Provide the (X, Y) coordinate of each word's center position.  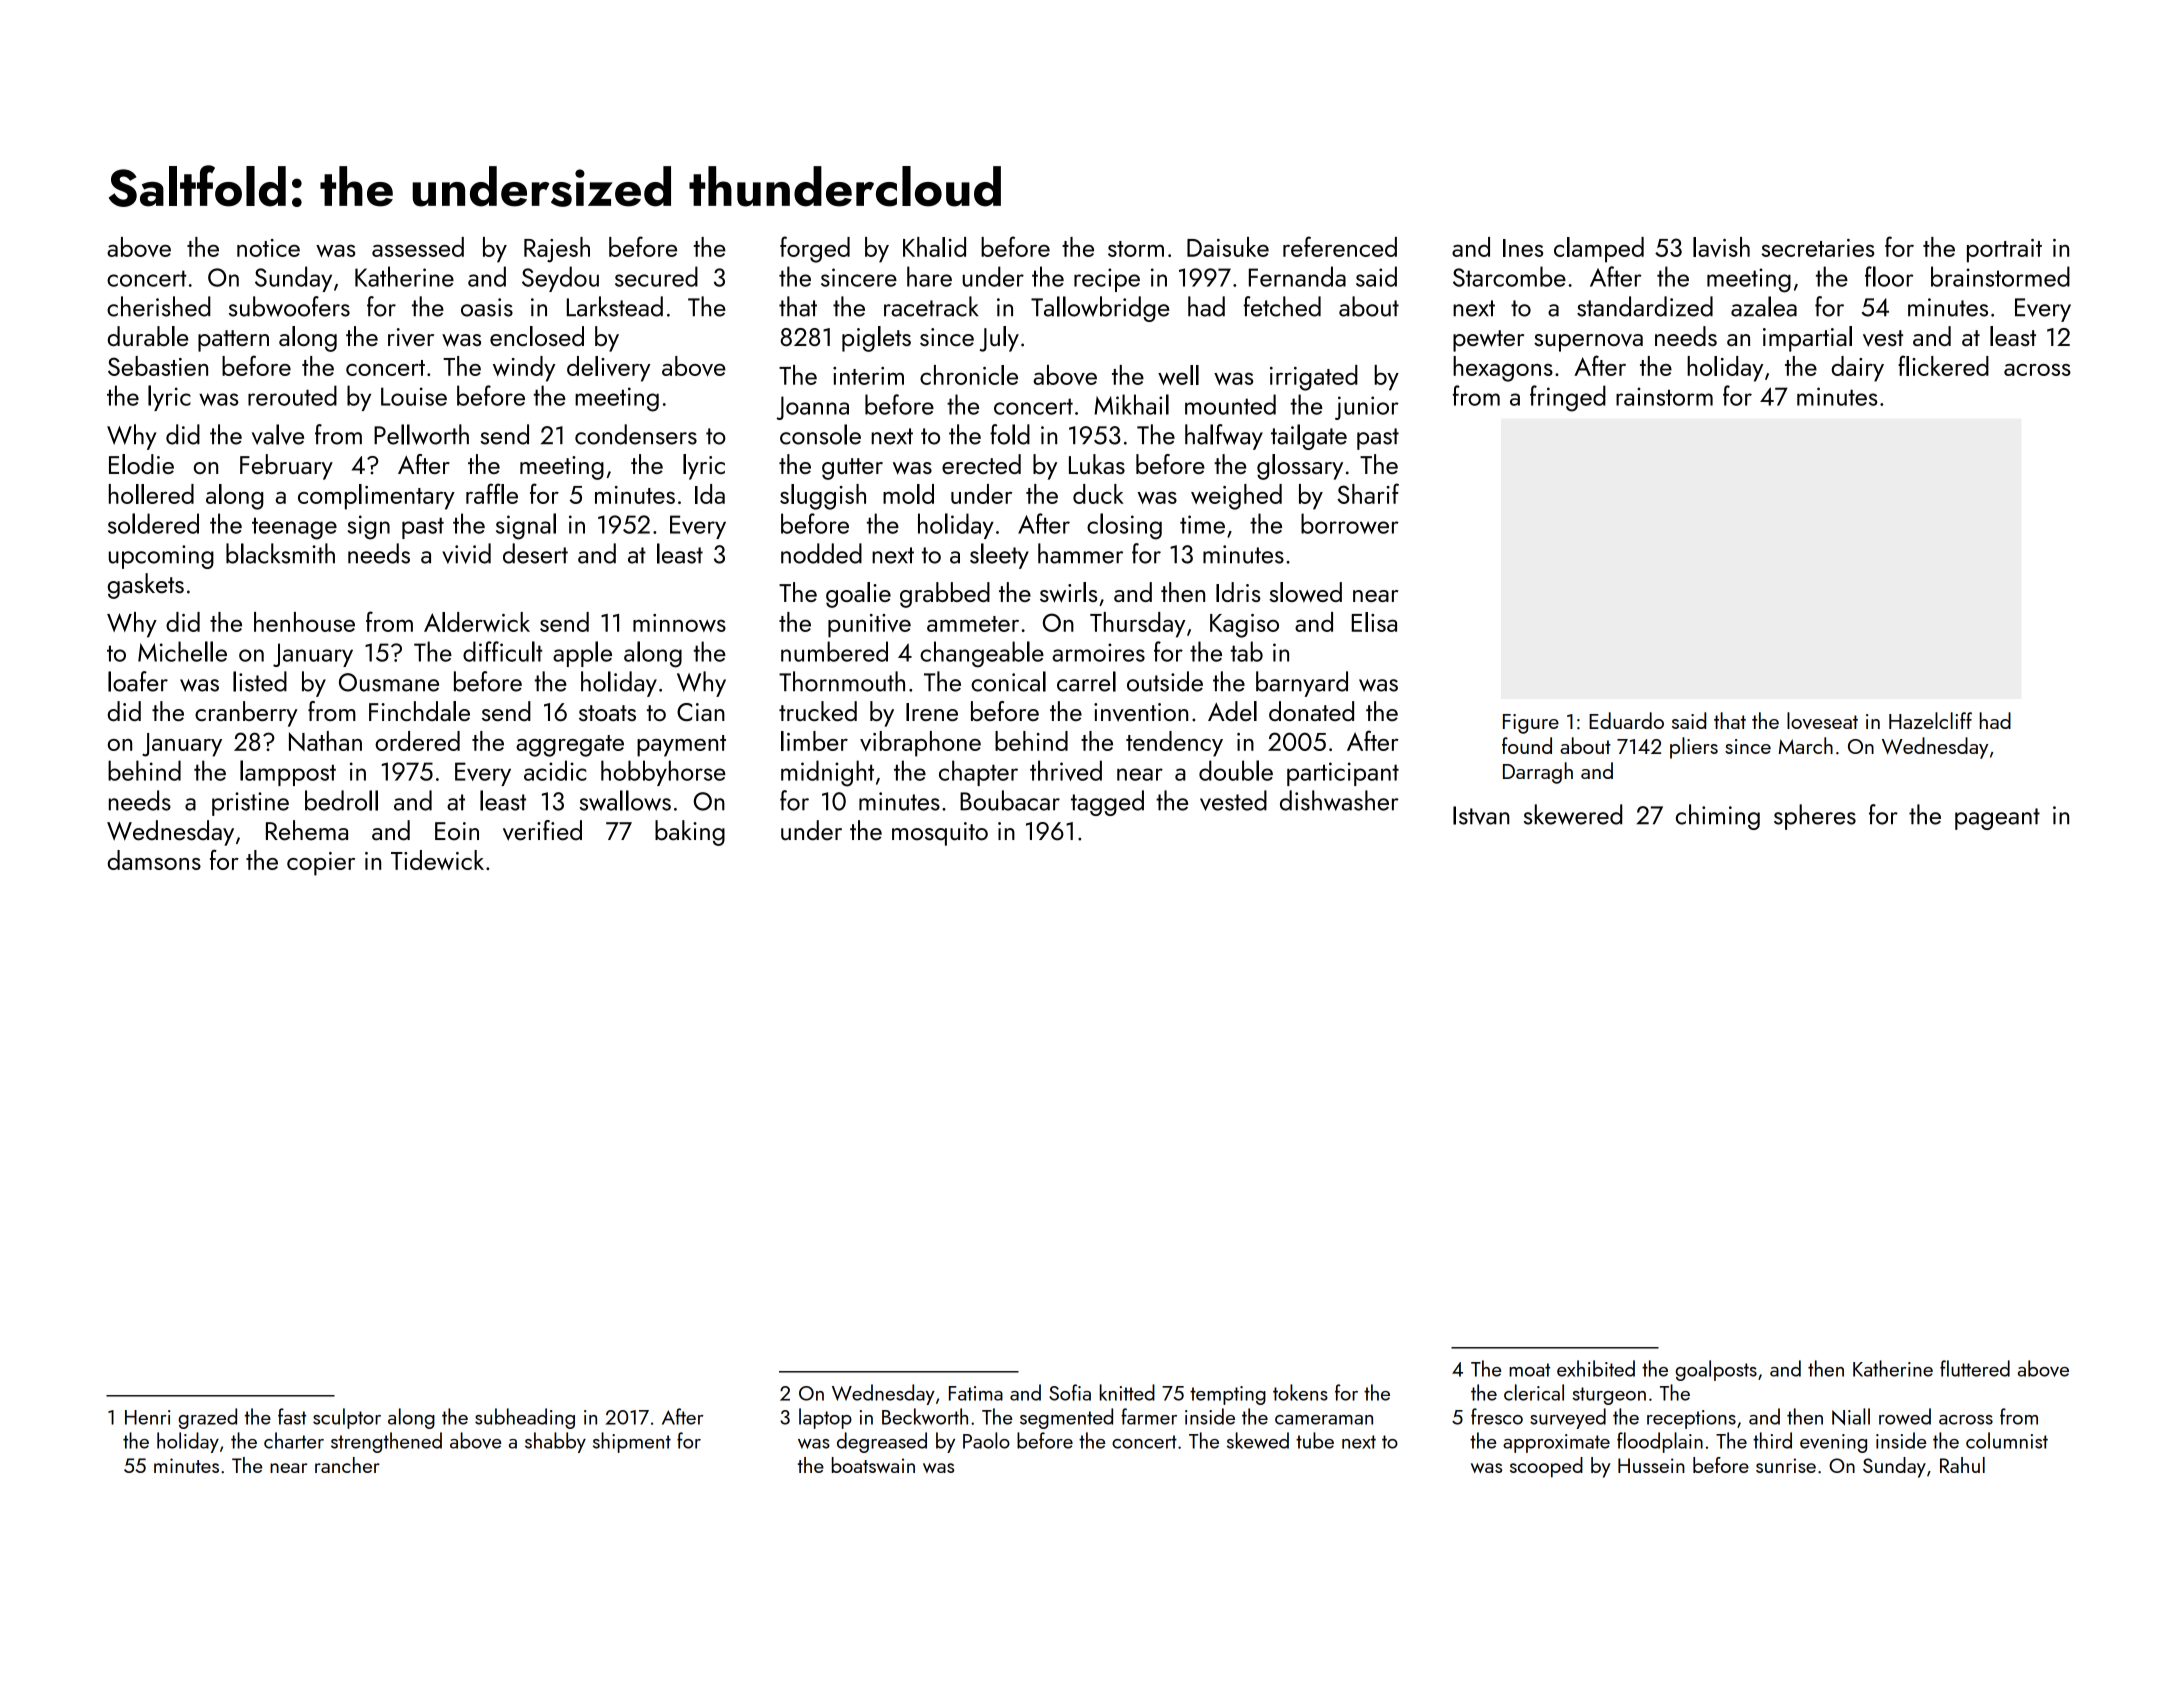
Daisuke (1228, 247)
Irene (932, 712)
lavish (1721, 247)
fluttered (1975, 1368)
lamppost (288, 773)
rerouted (292, 395)
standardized (1645, 306)
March (1805, 745)
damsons (154, 860)
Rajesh (557, 250)
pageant (1997, 819)
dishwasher (1339, 800)
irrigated (1314, 378)
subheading (525, 1418)
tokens (1300, 1392)
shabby (555, 1442)
